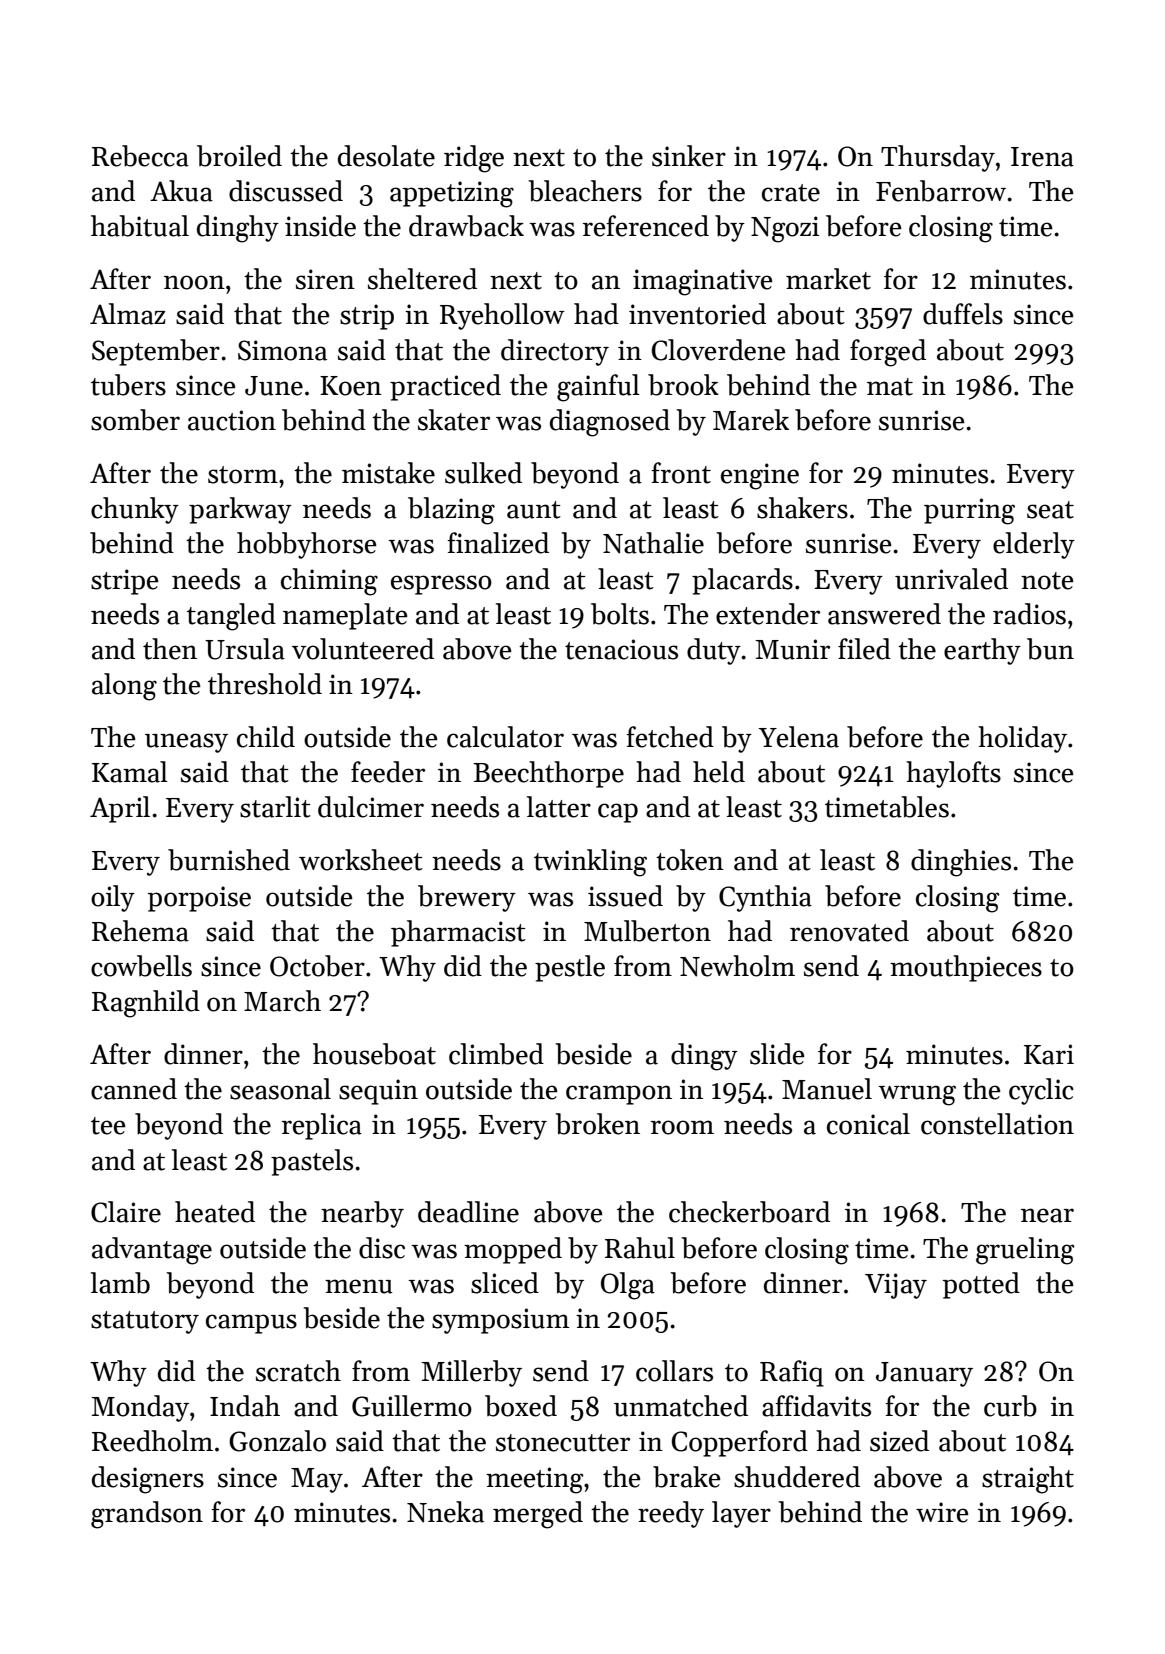 The image size is (1165, 1654). I want to click on renovated, so click(849, 931).
